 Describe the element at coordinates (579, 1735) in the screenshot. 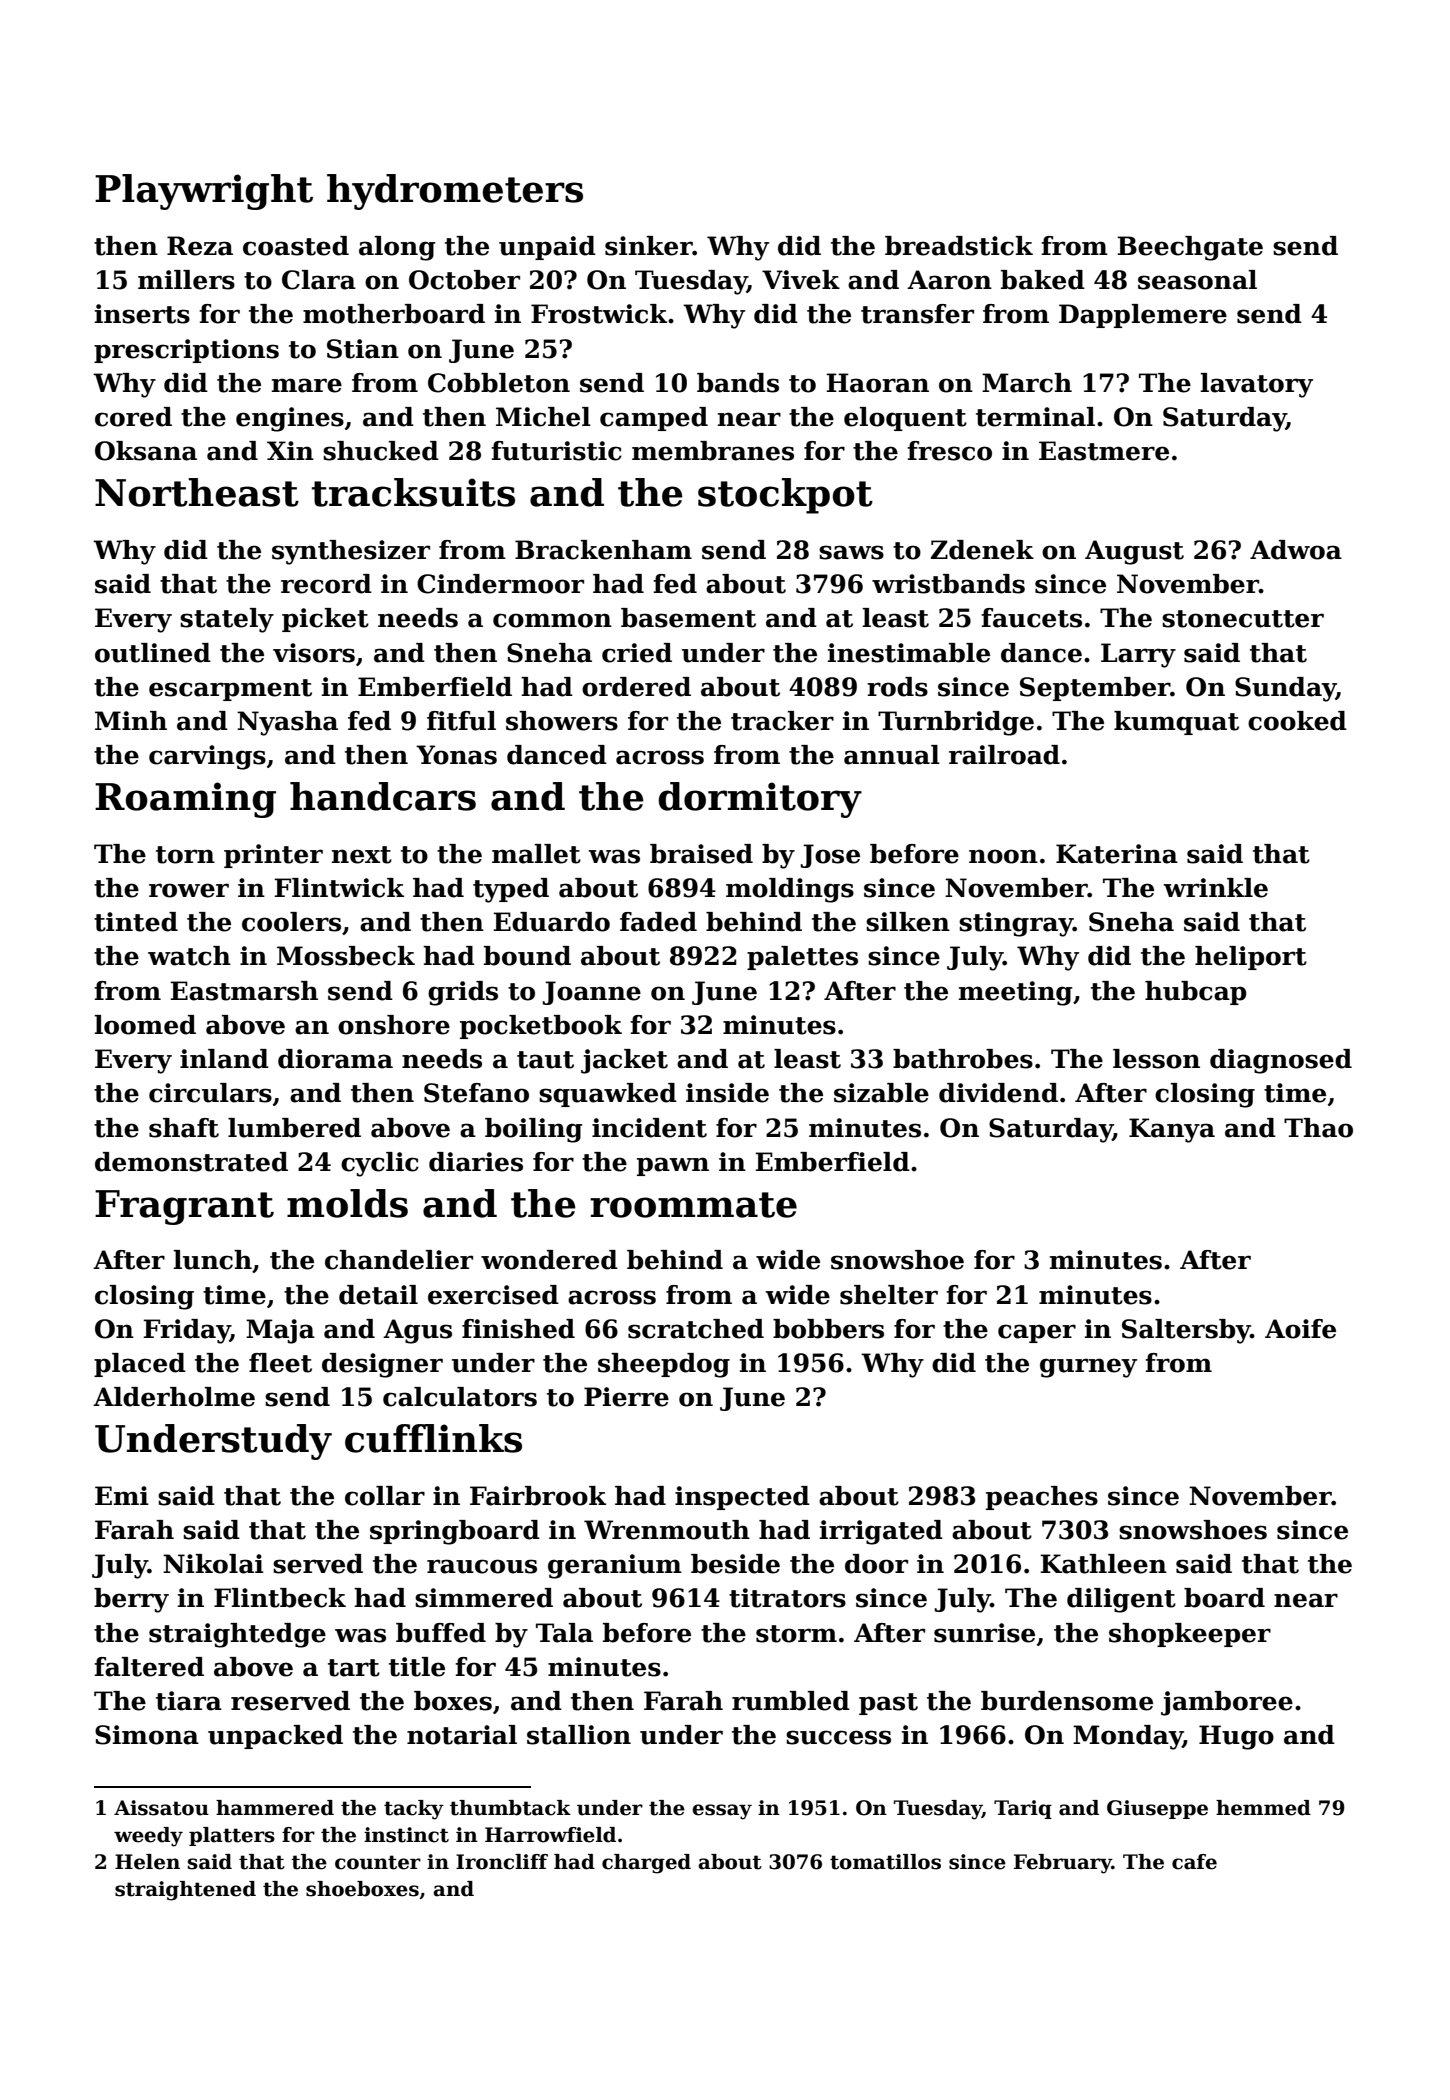

I see `stallion` at that location.
